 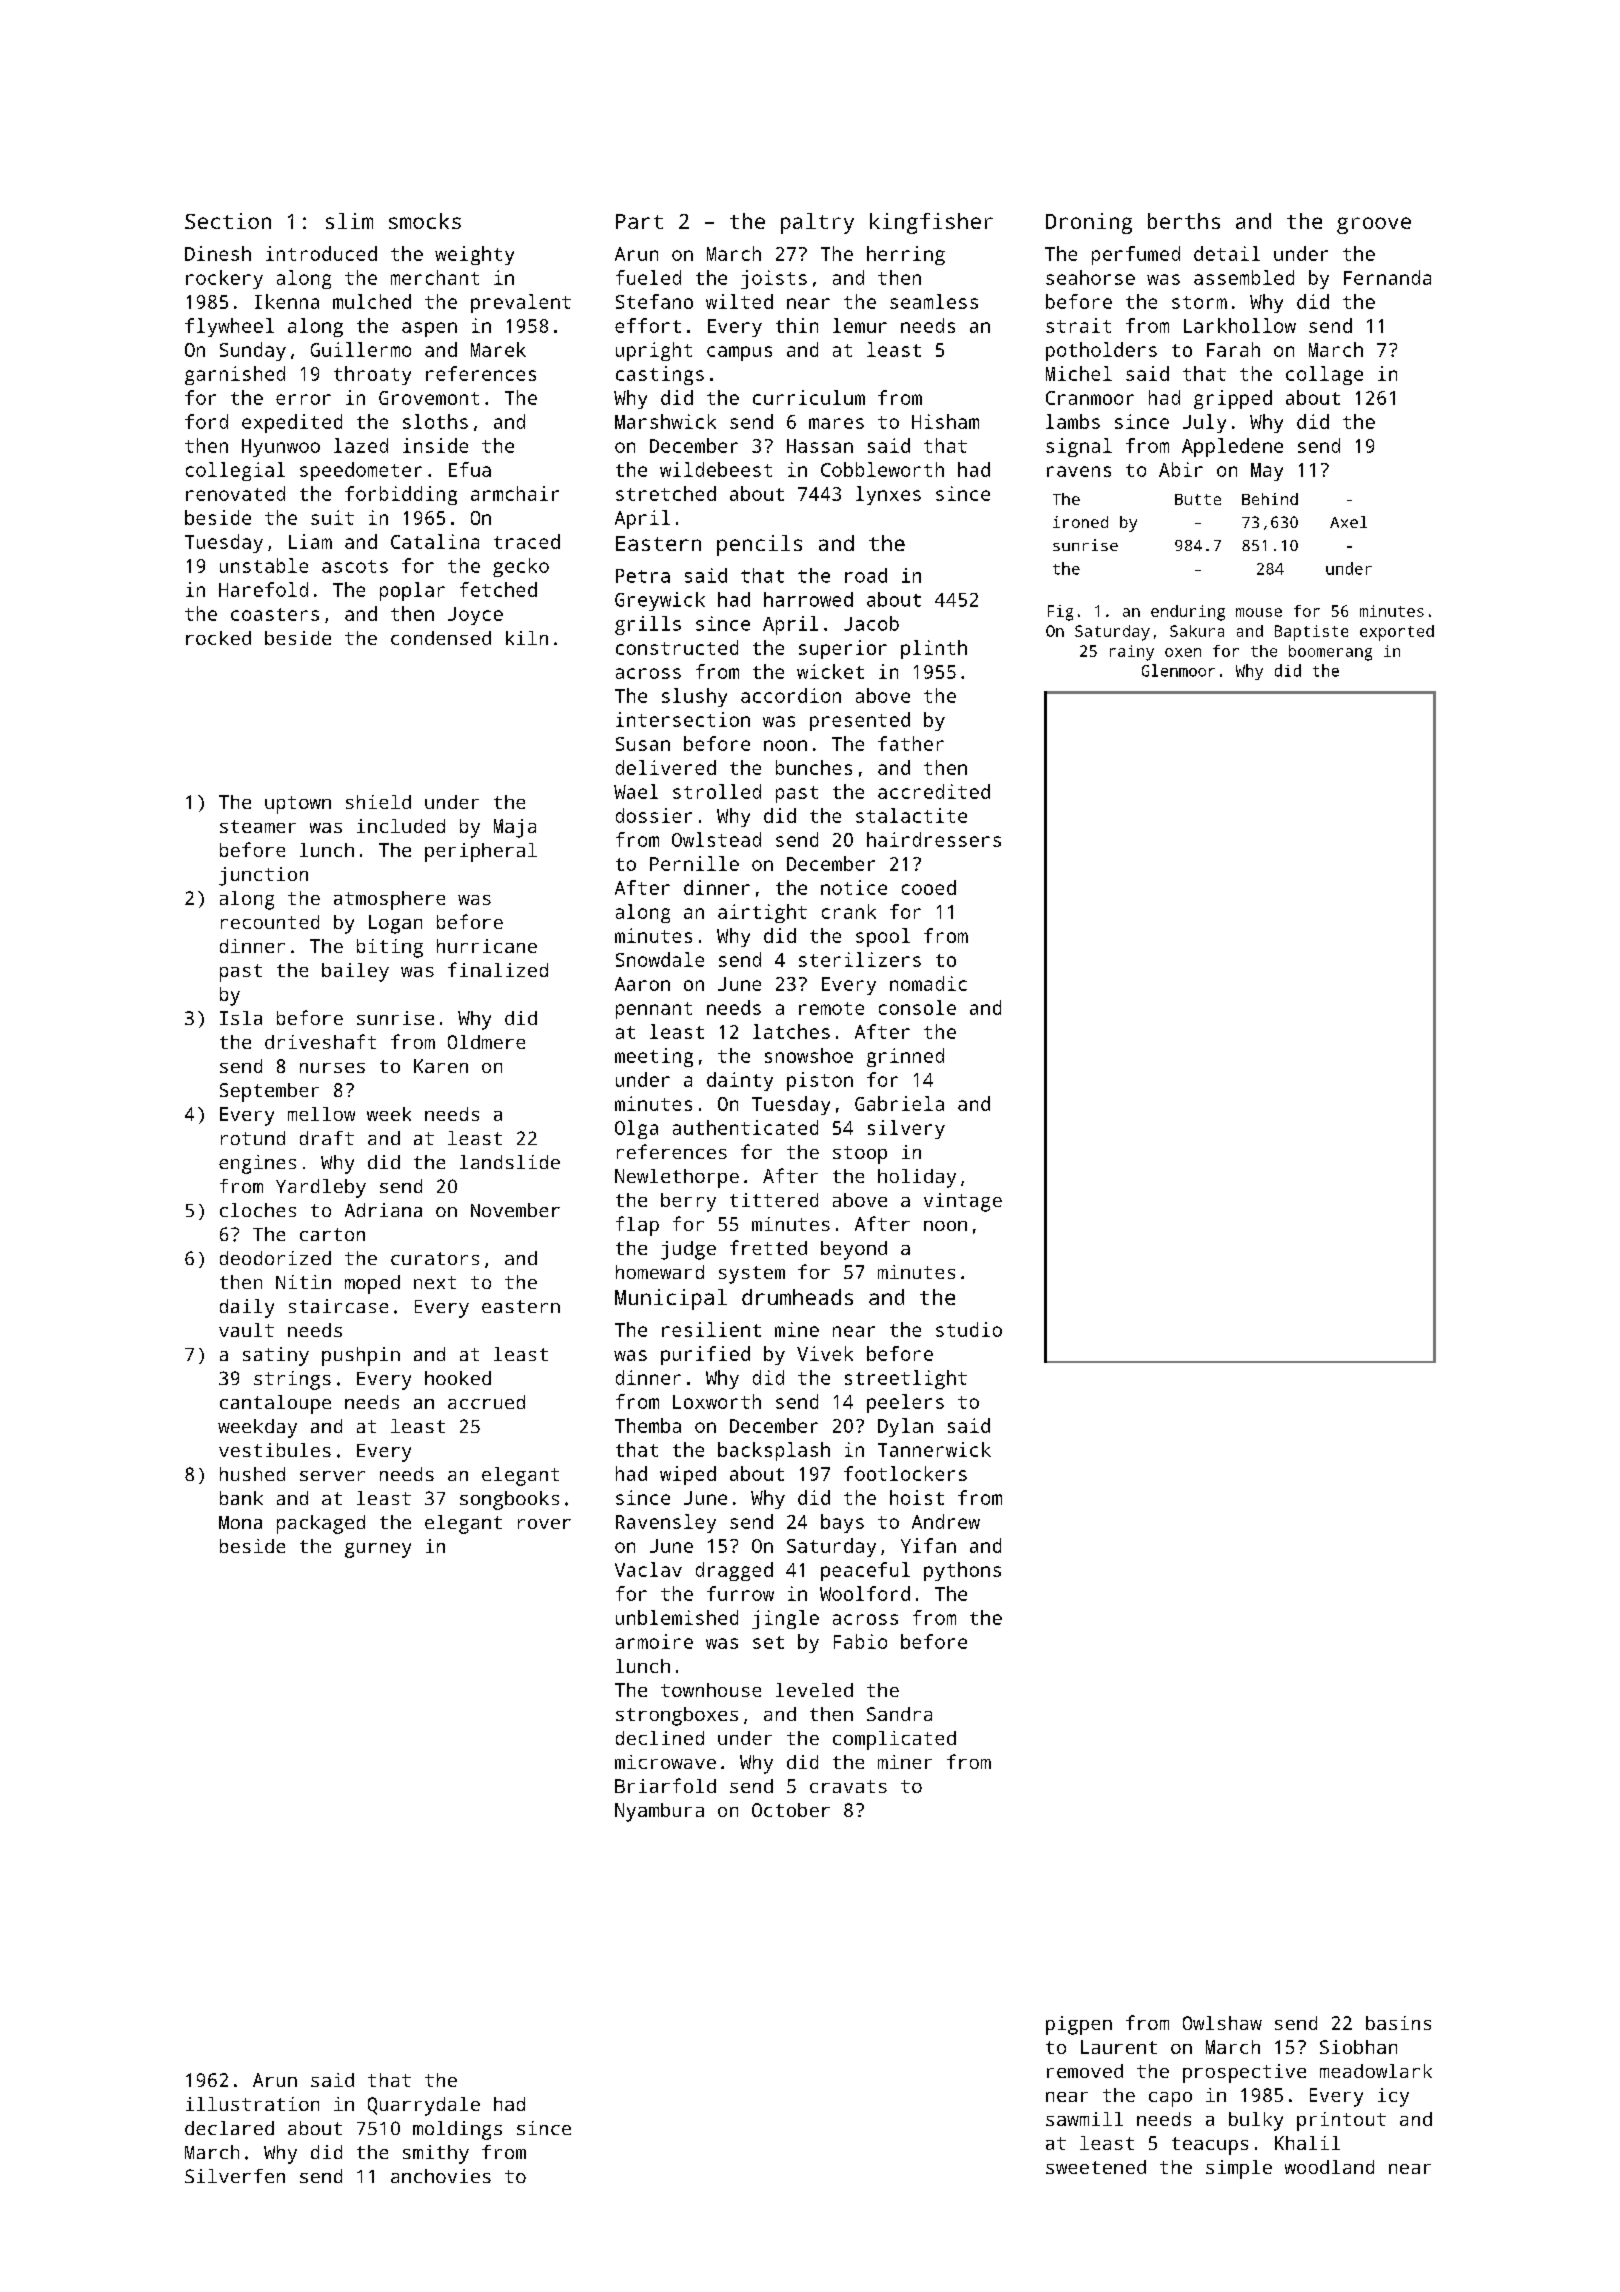 I want to click on cloches, so click(x=258, y=1210).
